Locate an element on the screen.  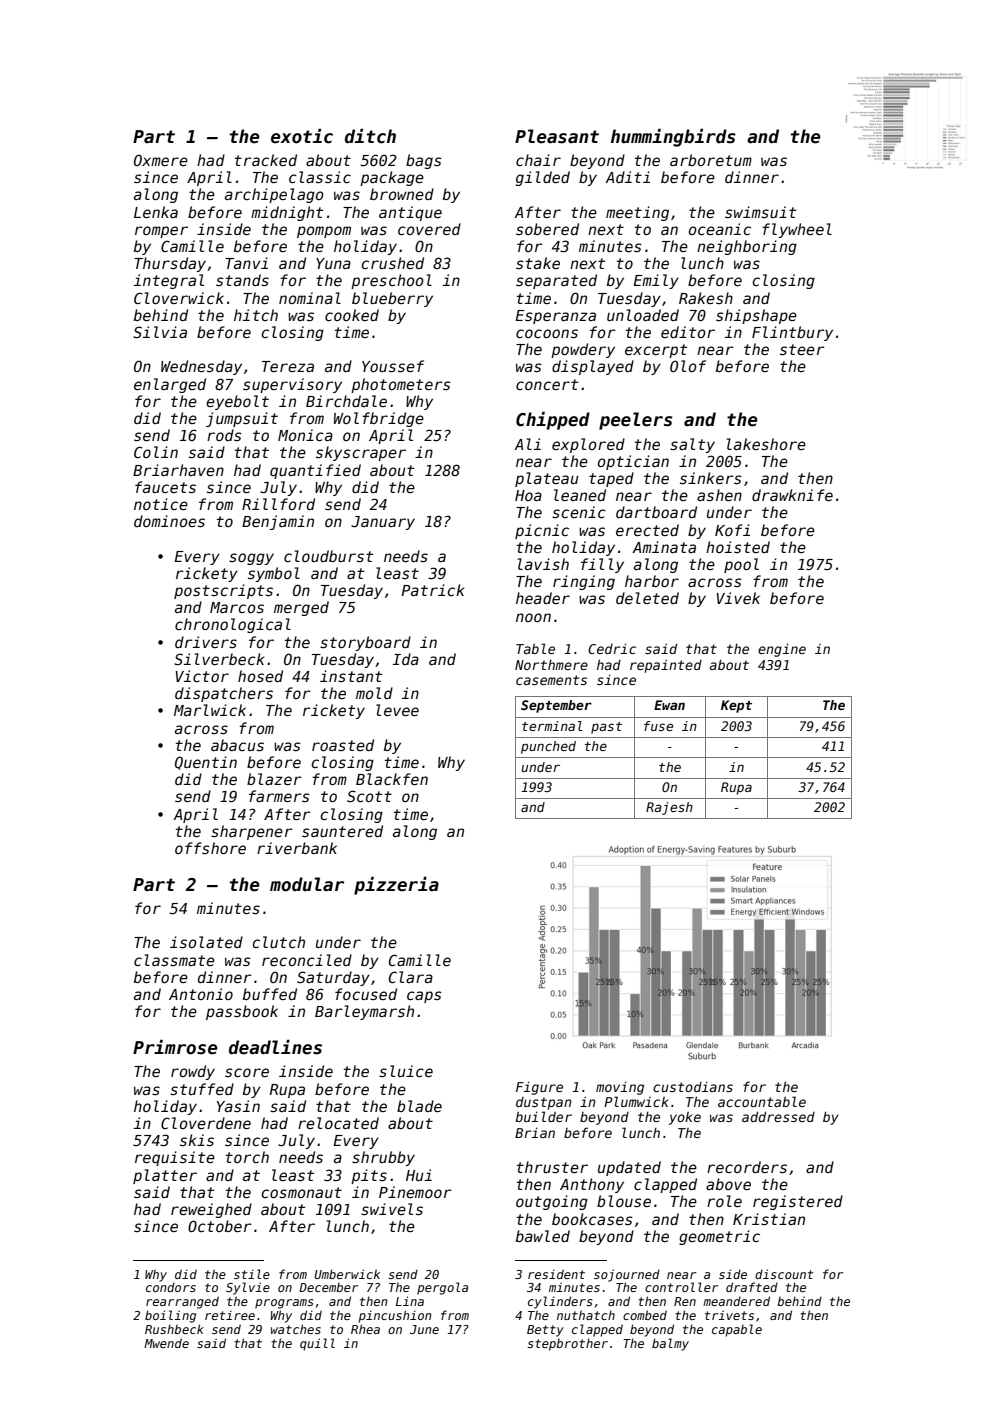
photometers is located at coordinates (401, 385).
